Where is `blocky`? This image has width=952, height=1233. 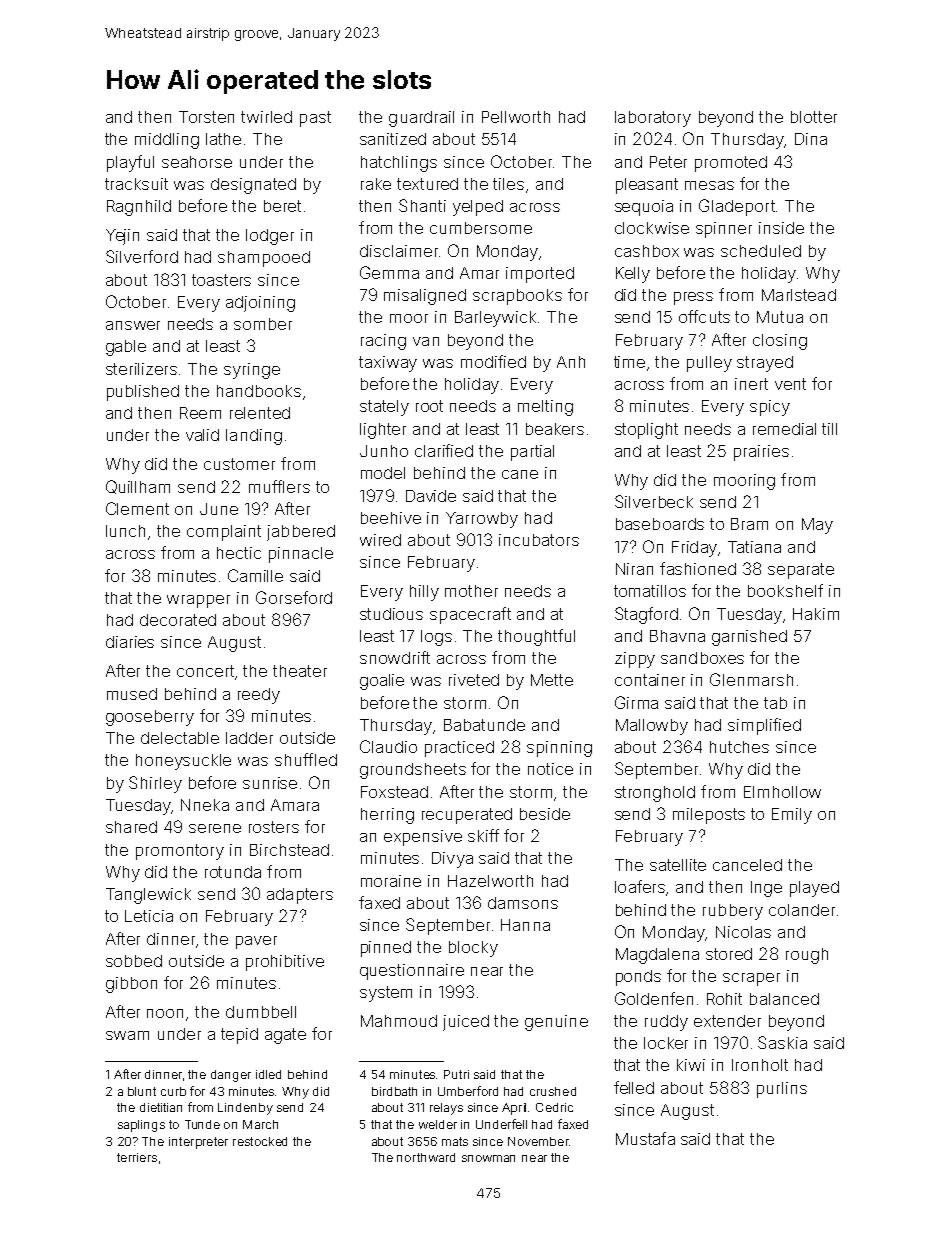 blocky is located at coordinates (473, 949).
